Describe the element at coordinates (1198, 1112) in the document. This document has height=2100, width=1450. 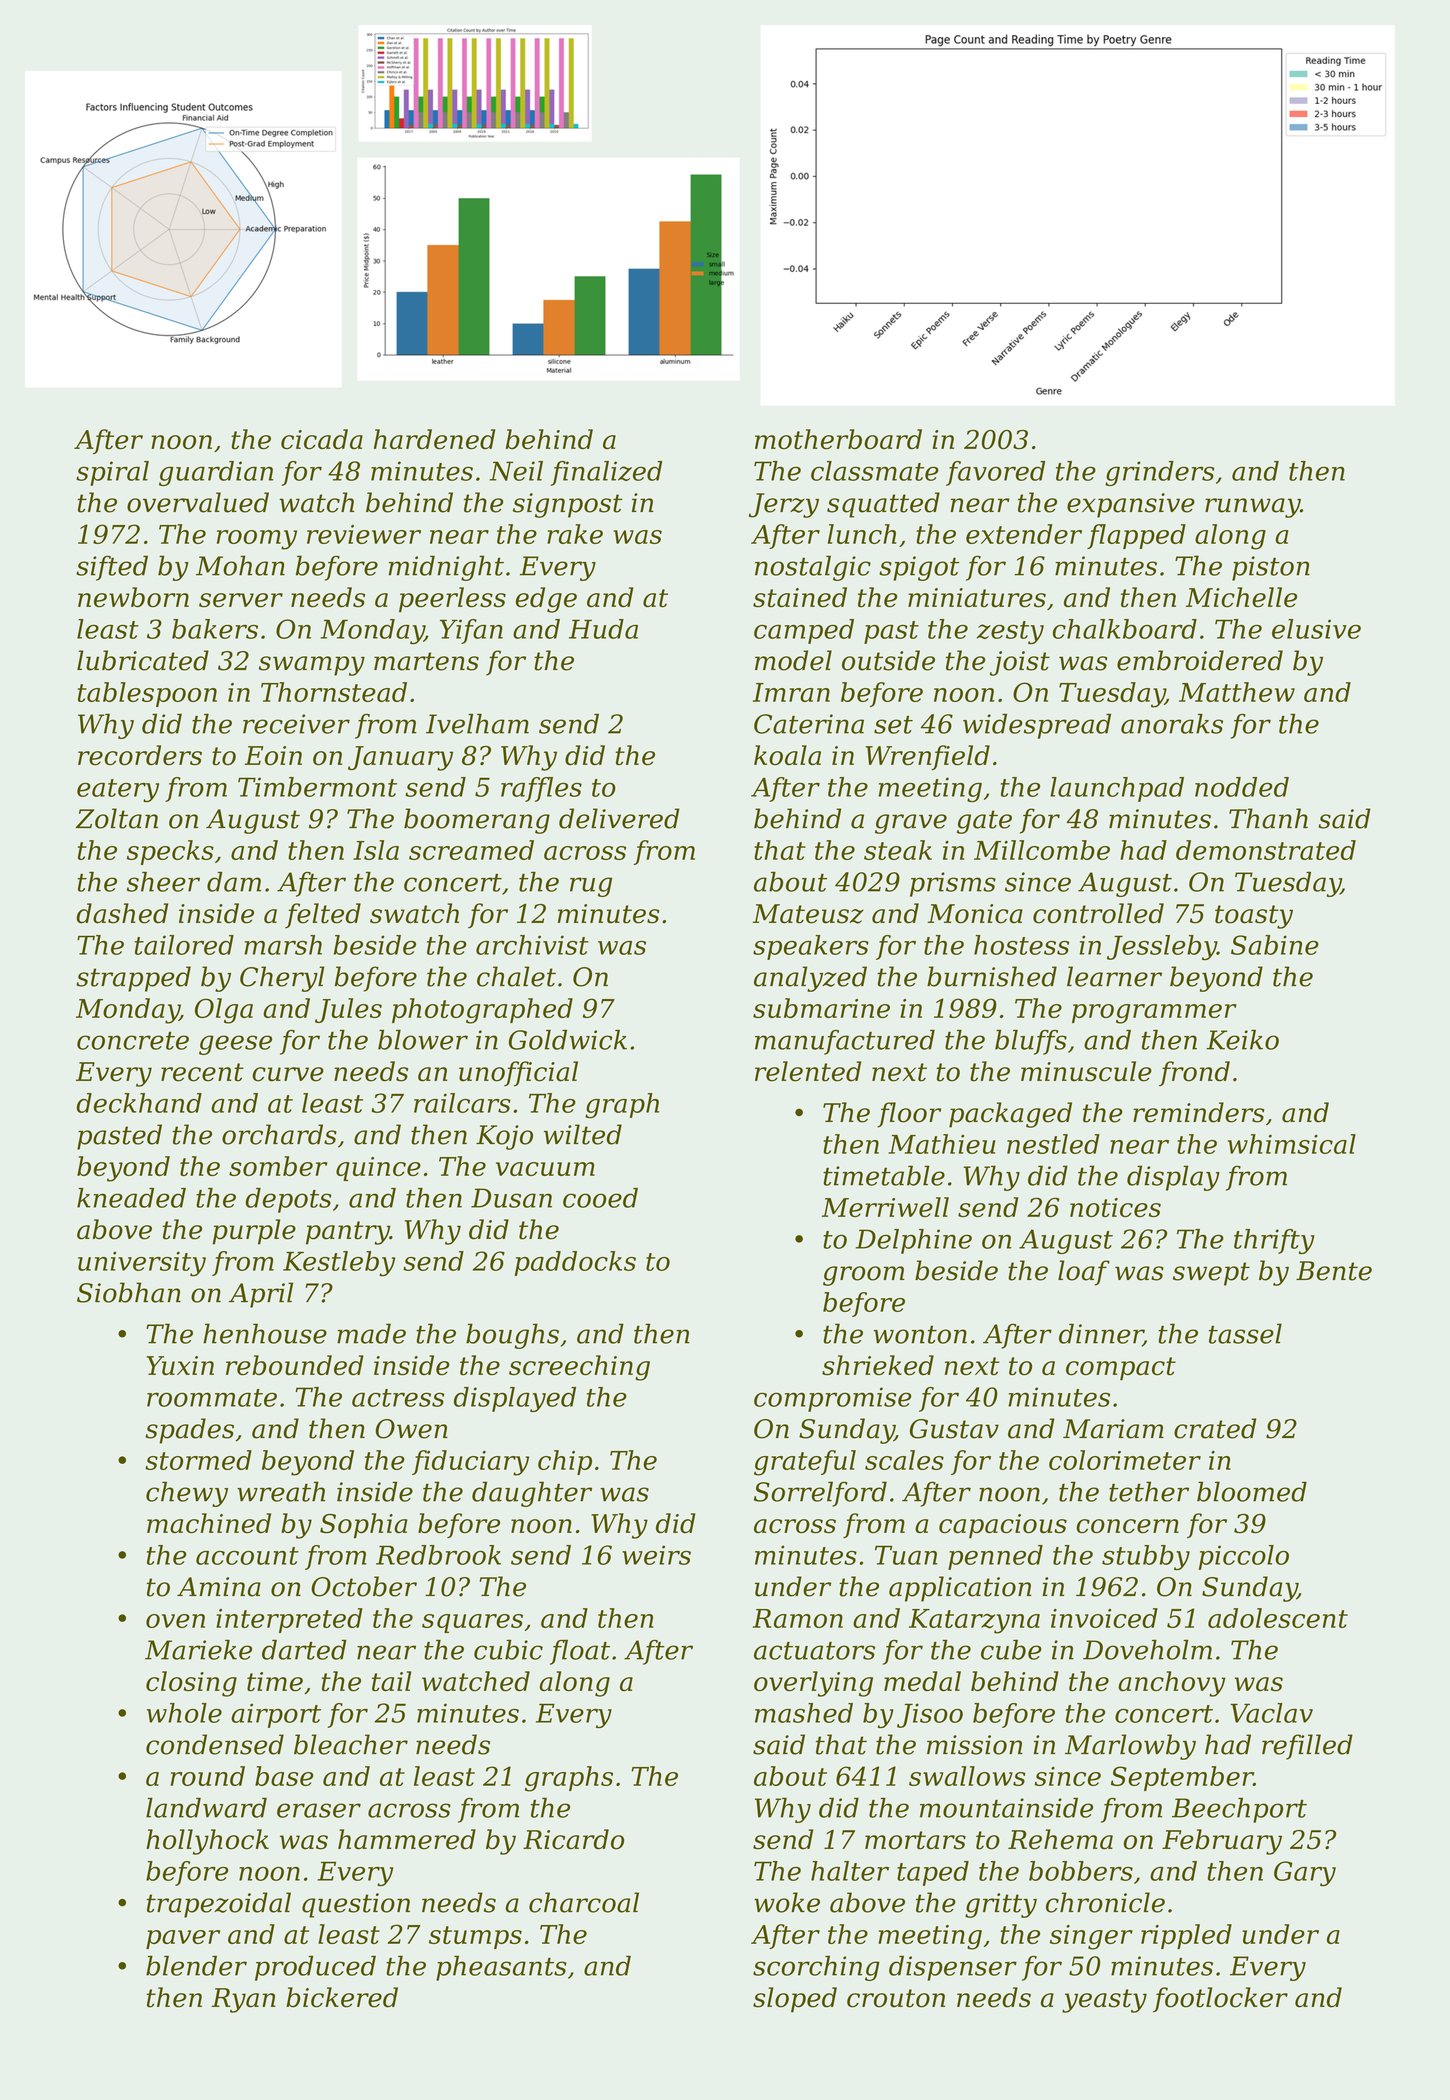
I see `reminders` at that location.
